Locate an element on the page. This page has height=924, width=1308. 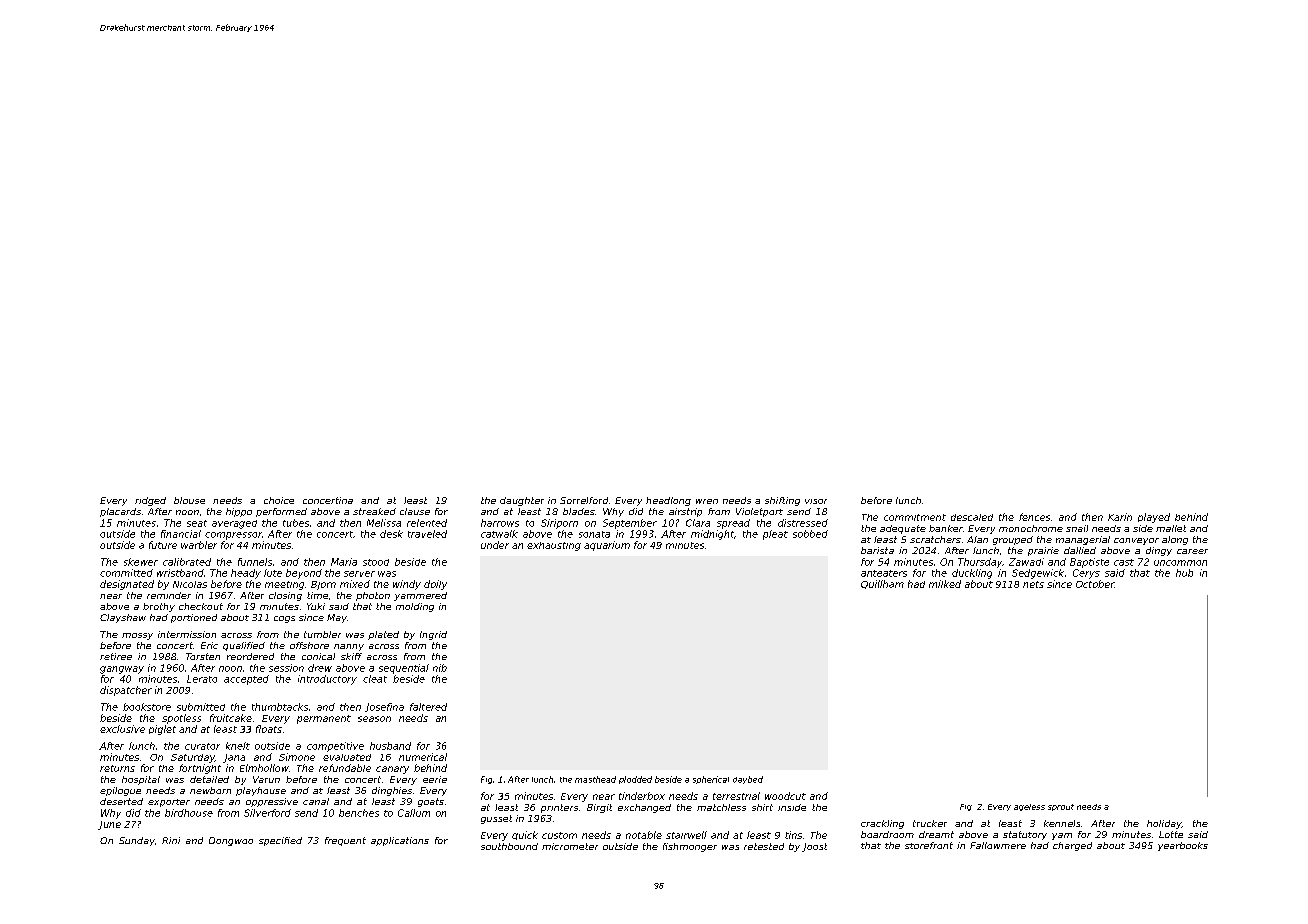
yammered is located at coordinates (420, 596).
